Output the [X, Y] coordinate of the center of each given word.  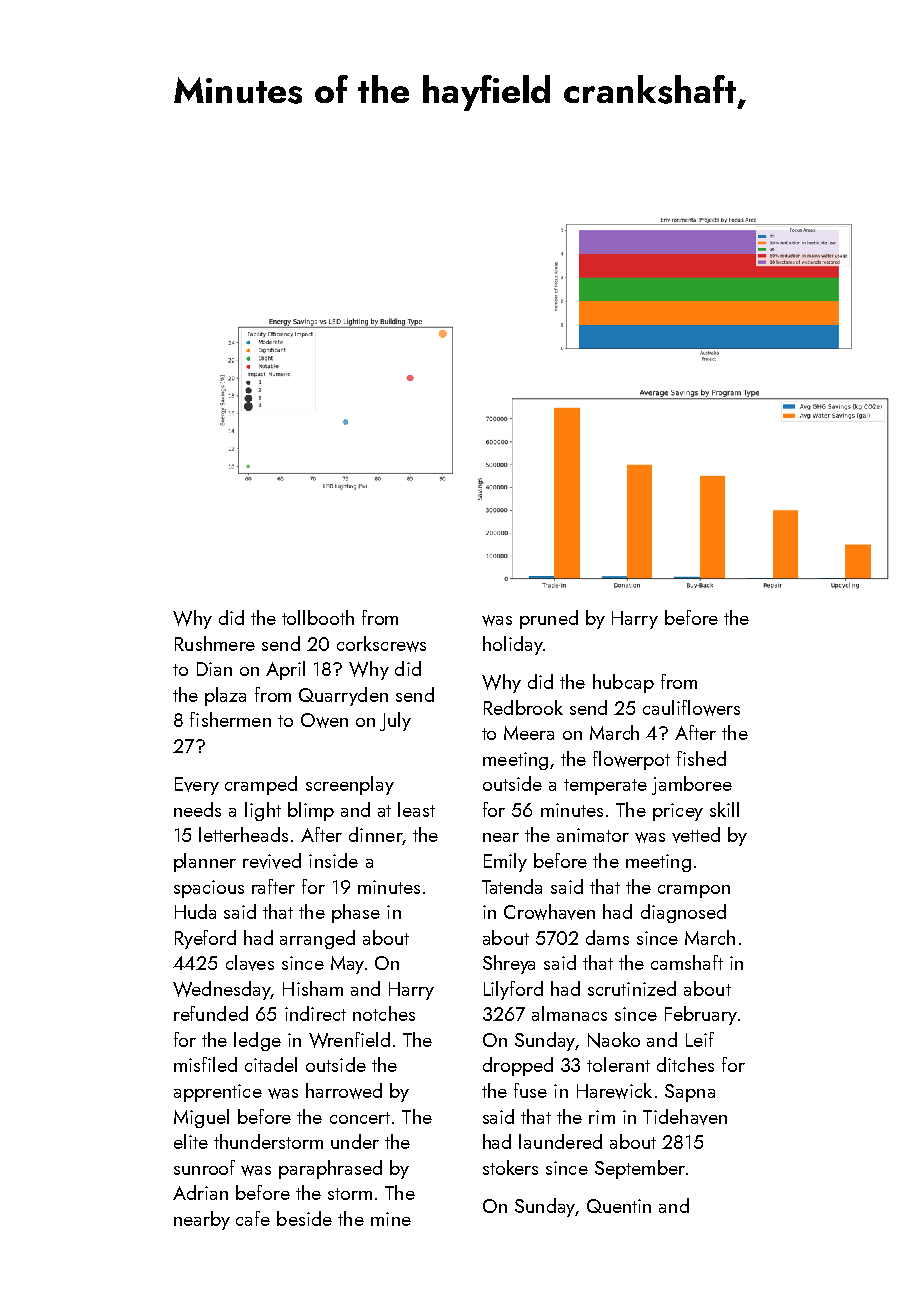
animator [593, 835]
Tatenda [512, 886]
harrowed [344, 1091]
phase [356, 913]
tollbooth [318, 617]
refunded [211, 1013]
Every [197, 786]
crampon [694, 891]
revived [272, 861]
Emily [505, 862]
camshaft [687, 962]
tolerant [618, 1064]
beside [304, 1218]
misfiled [205, 1064]
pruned [549, 619]
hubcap [623, 683]
